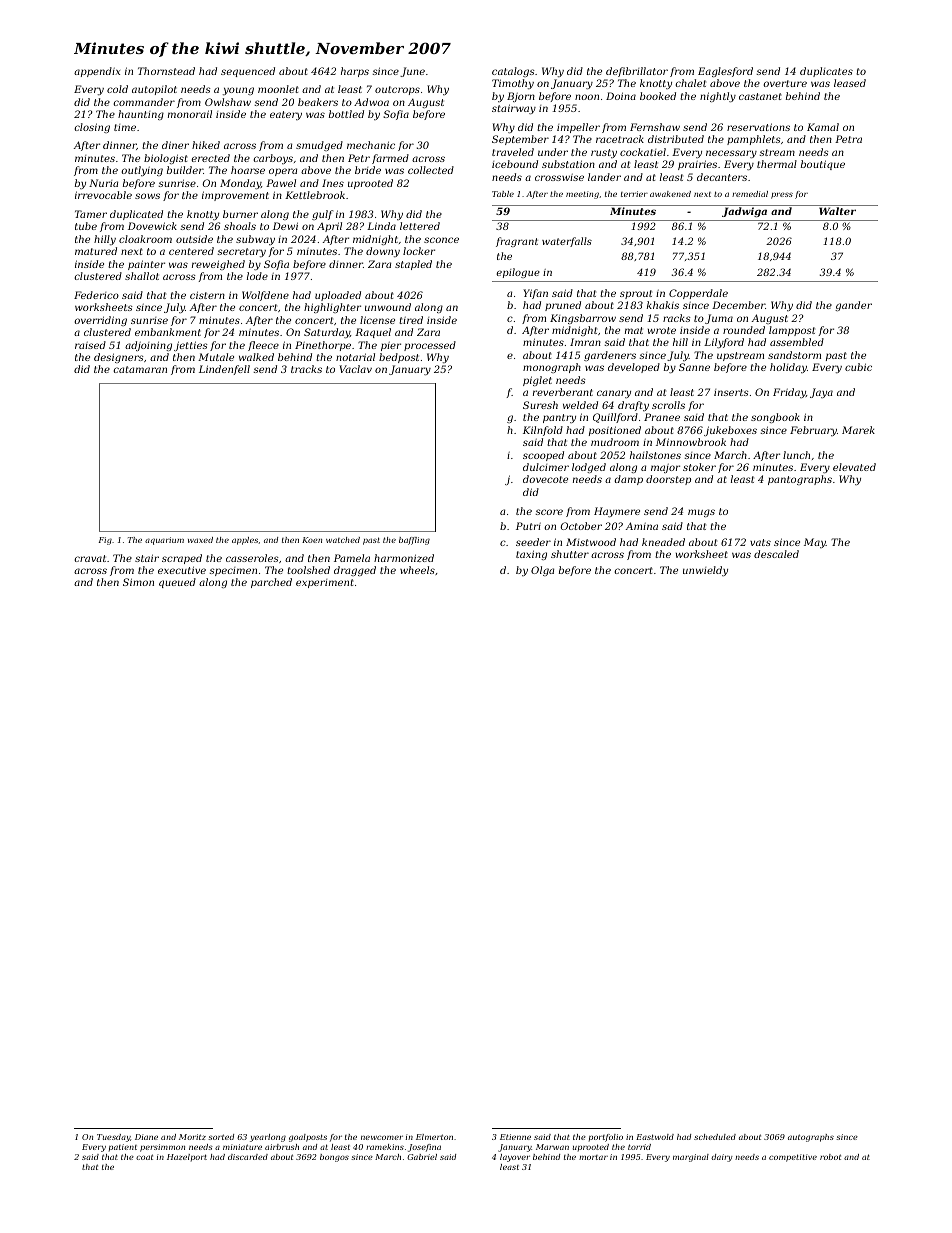 This page has height=1233, width=952. Describe the element at coordinates (663, 305) in the page. I see `khakis` at that location.
